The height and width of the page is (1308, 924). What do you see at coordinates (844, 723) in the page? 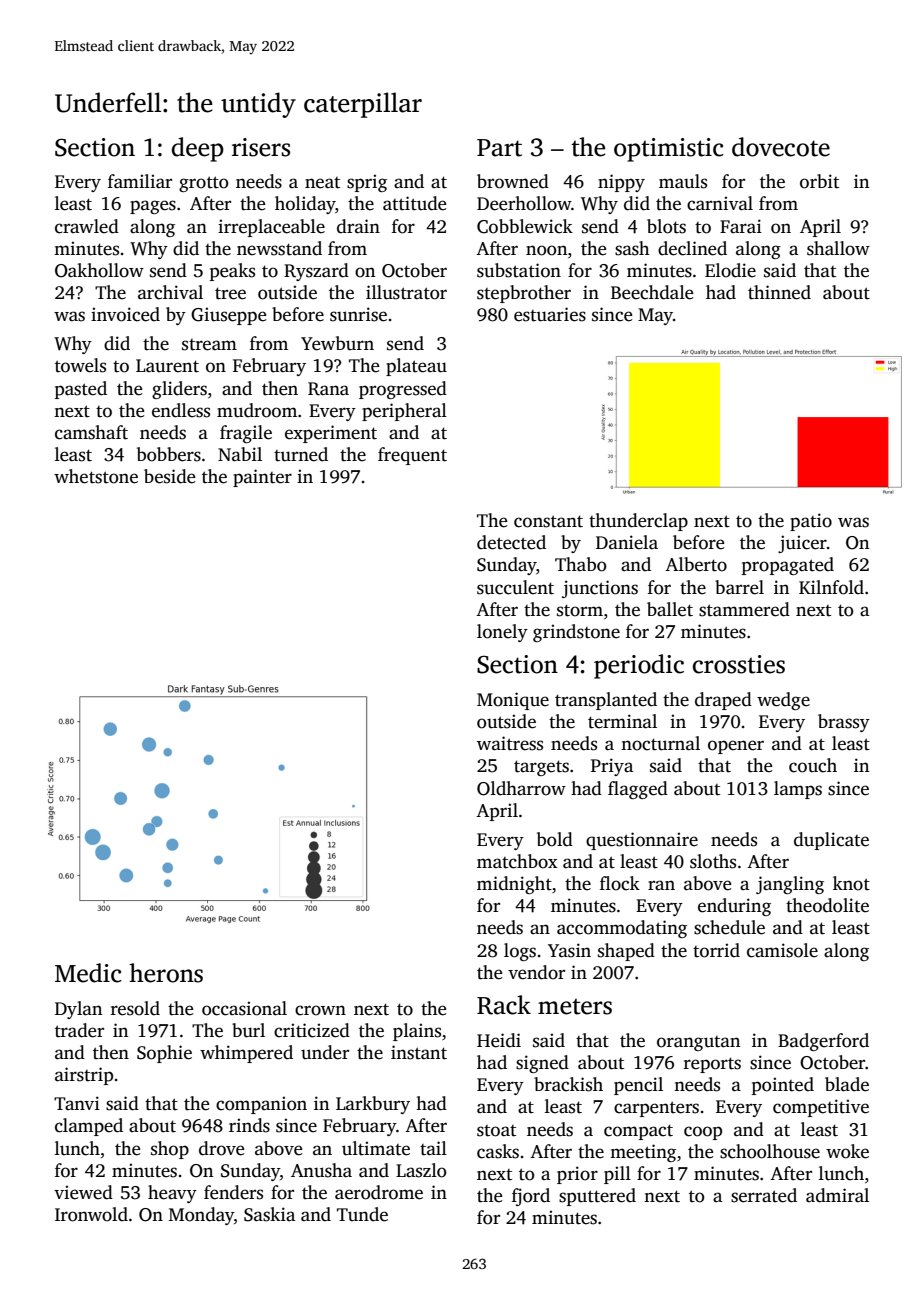
I see `brassy` at bounding box center [844, 723].
